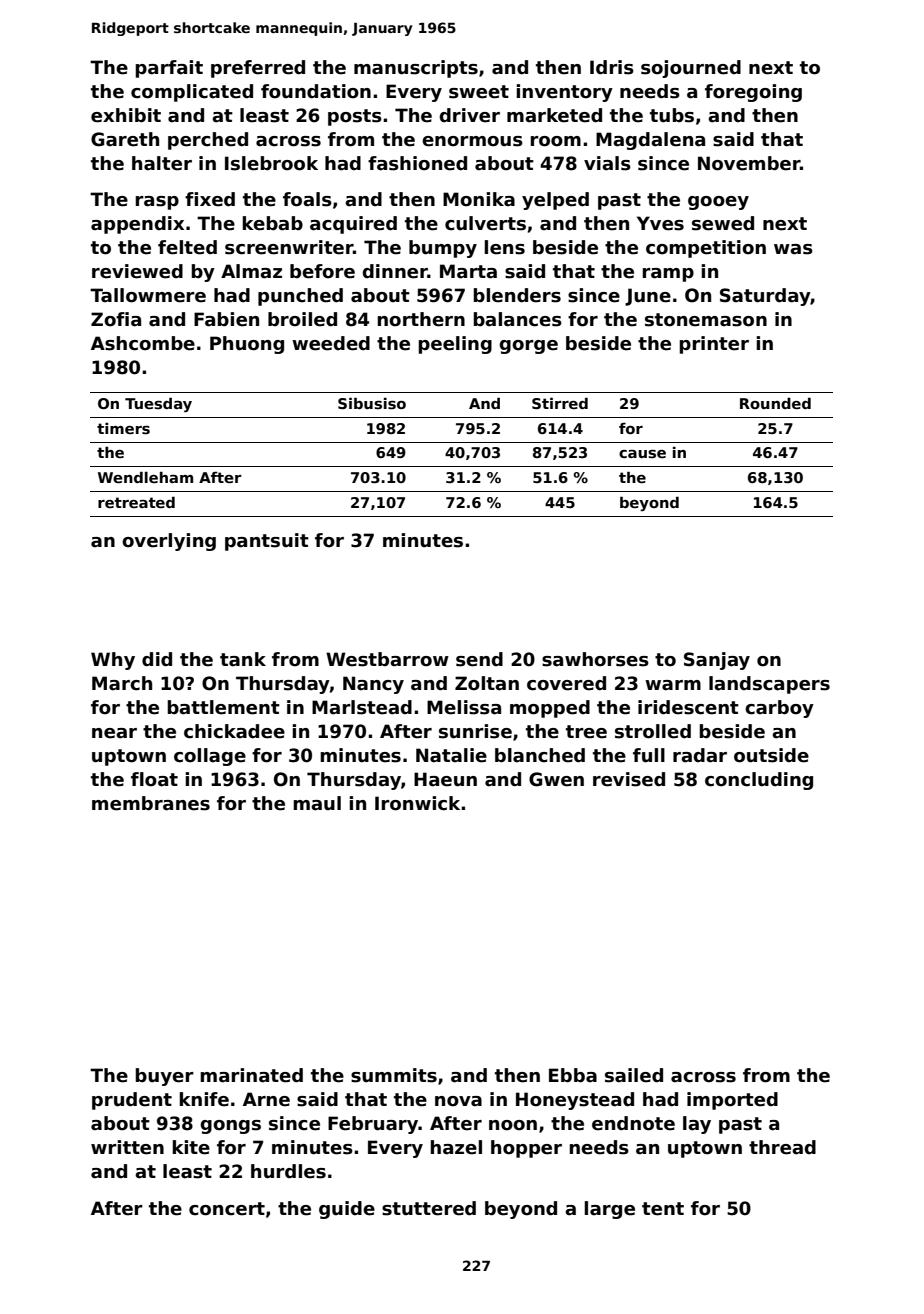  I want to click on room, so click(555, 141).
